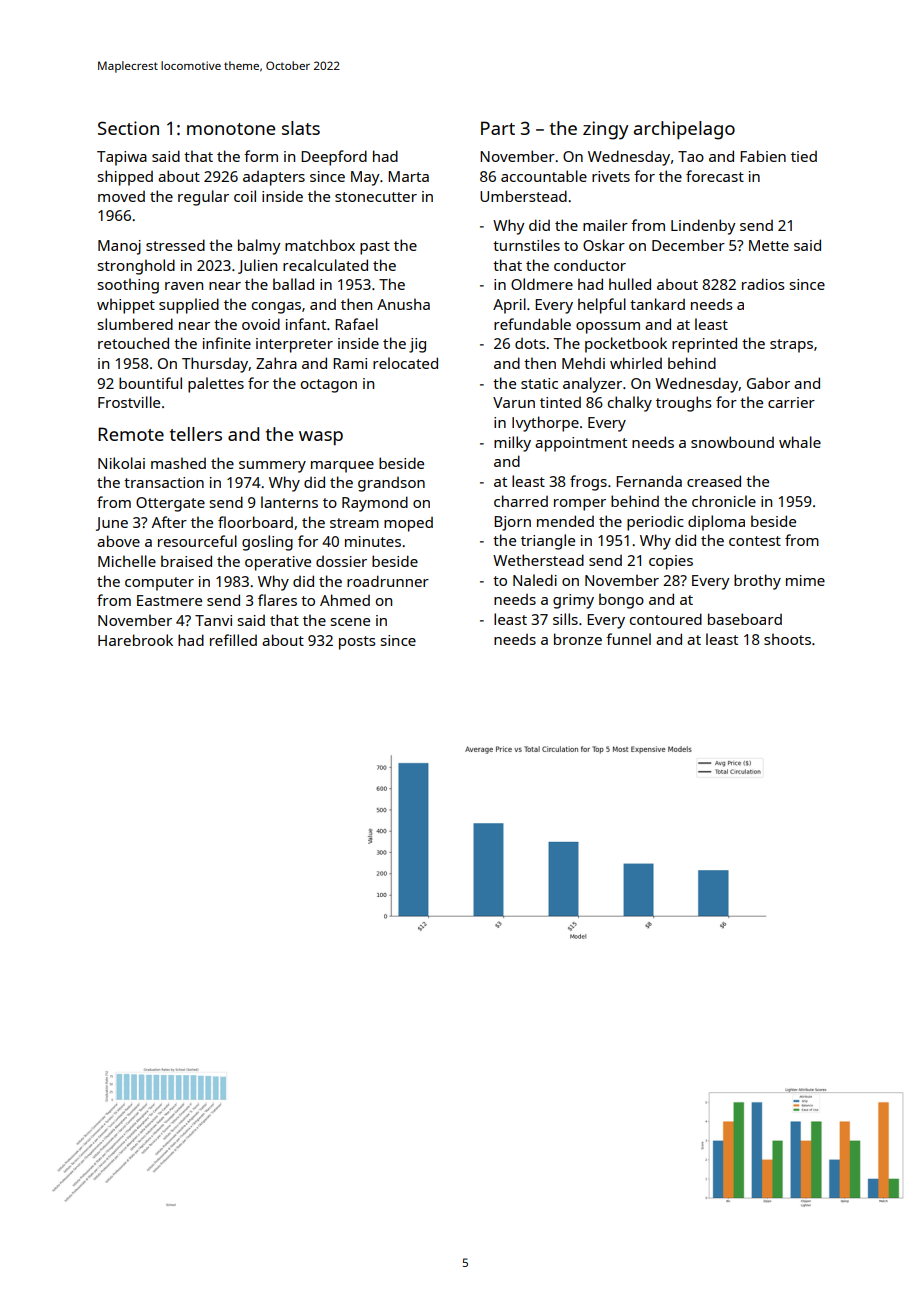 This image has width=924, height=1308. I want to click on archipelago, so click(684, 130).
